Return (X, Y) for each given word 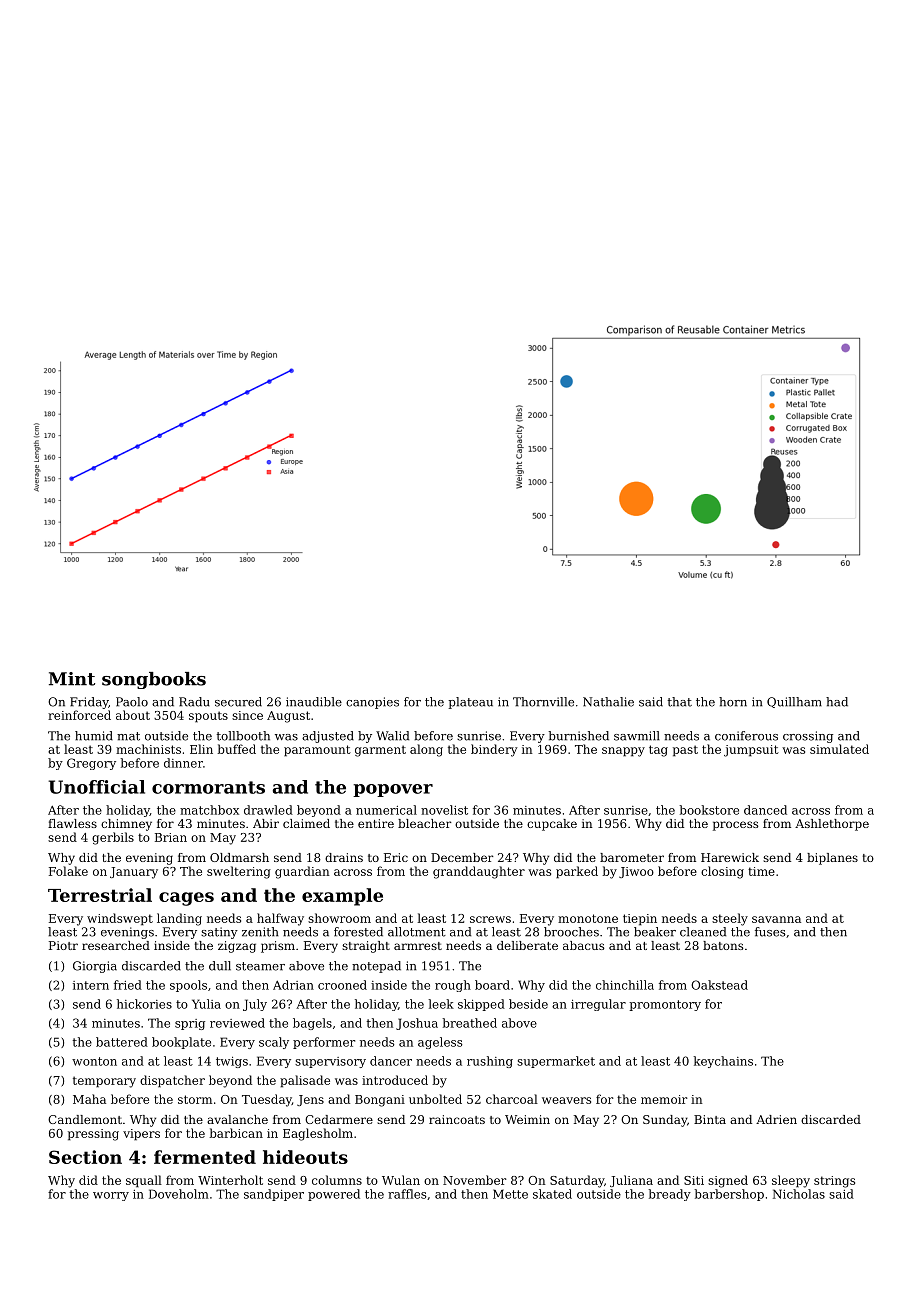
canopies (372, 703)
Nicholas (799, 1194)
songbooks (154, 680)
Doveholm (179, 1194)
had (837, 702)
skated (552, 1194)
